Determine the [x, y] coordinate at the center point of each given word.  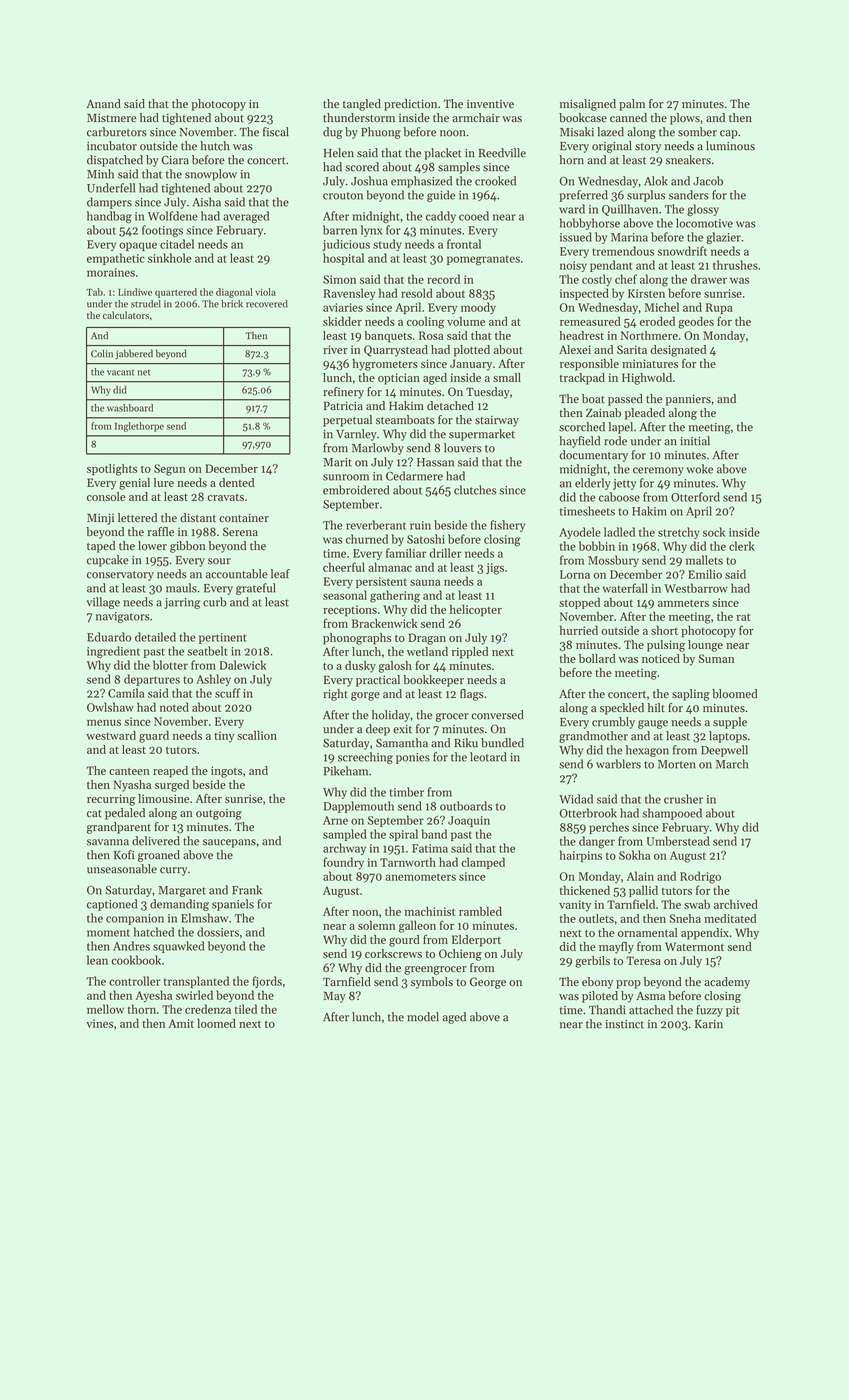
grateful [256, 589]
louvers [463, 448]
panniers [688, 400]
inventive [490, 104]
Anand [103, 103]
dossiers [218, 932]
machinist [429, 911]
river [335, 349]
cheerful [344, 567]
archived [736, 904]
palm [632, 105]
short [664, 630]
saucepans [229, 843]
